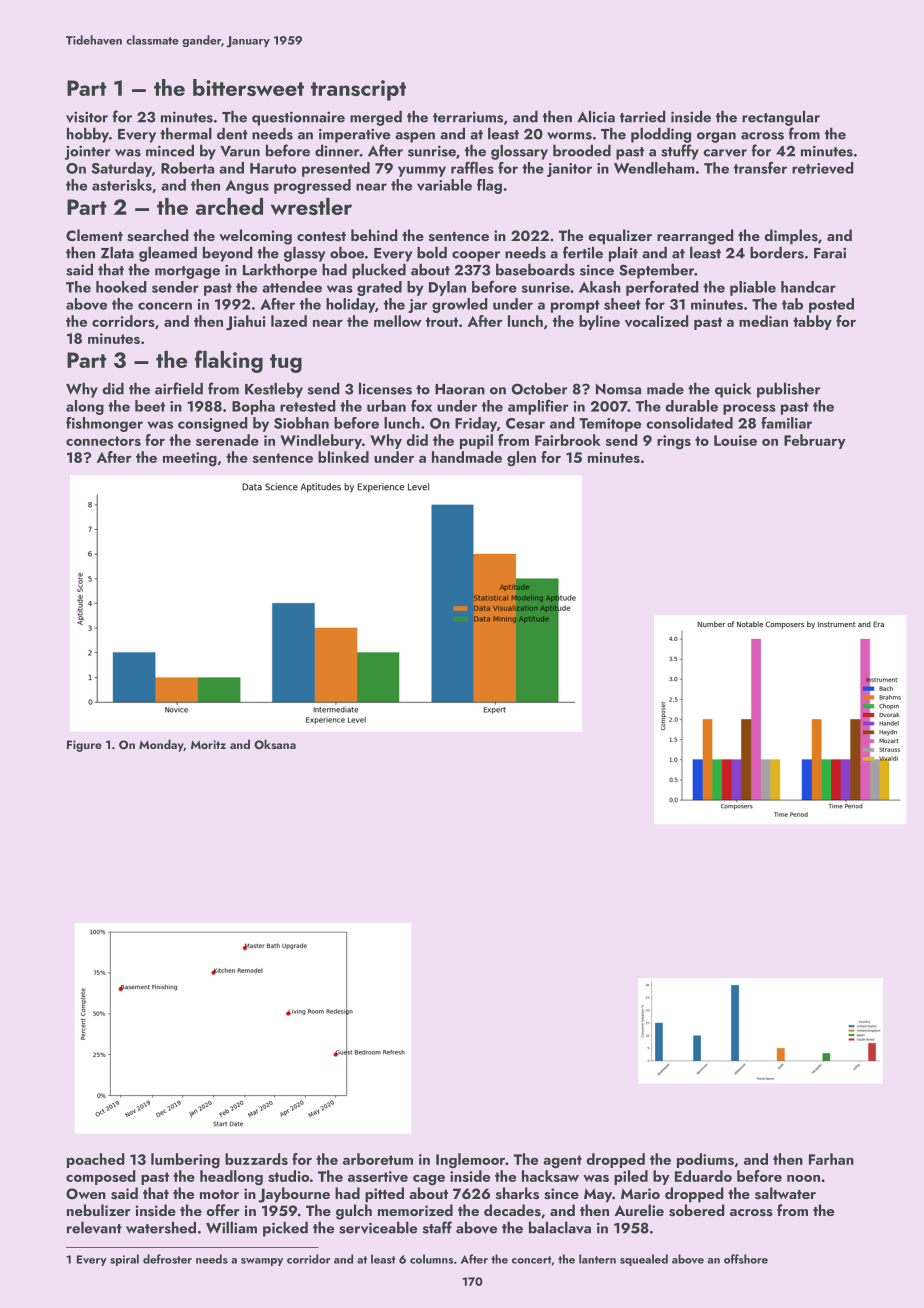 The image size is (924, 1308). What do you see at coordinates (84, 746) in the image?
I see `Figure` at bounding box center [84, 746].
